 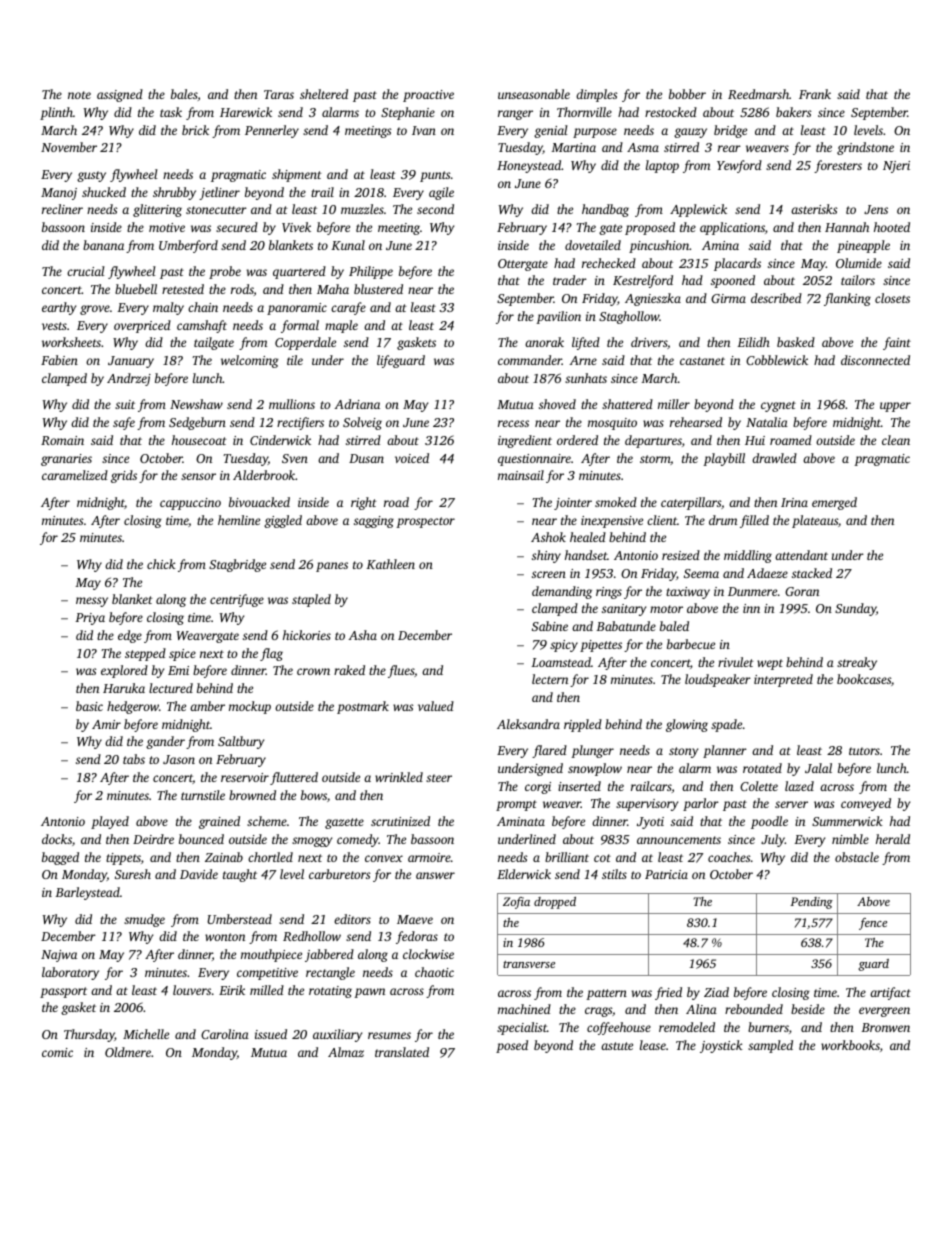 What do you see at coordinates (897, 343) in the image?
I see `faint` at bounding box center [897, 343].
